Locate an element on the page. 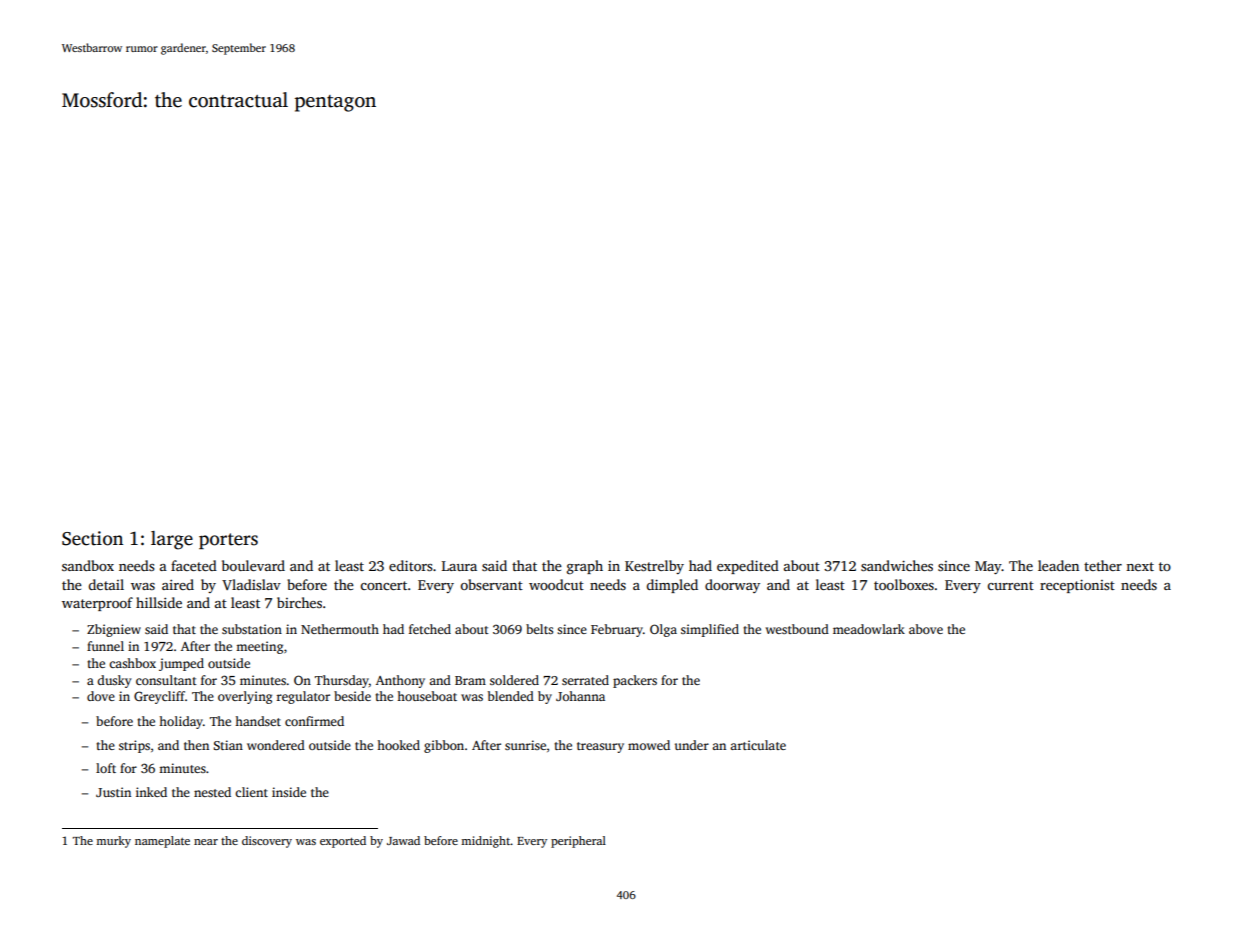  articulate is located at coordinates (758, 745).
